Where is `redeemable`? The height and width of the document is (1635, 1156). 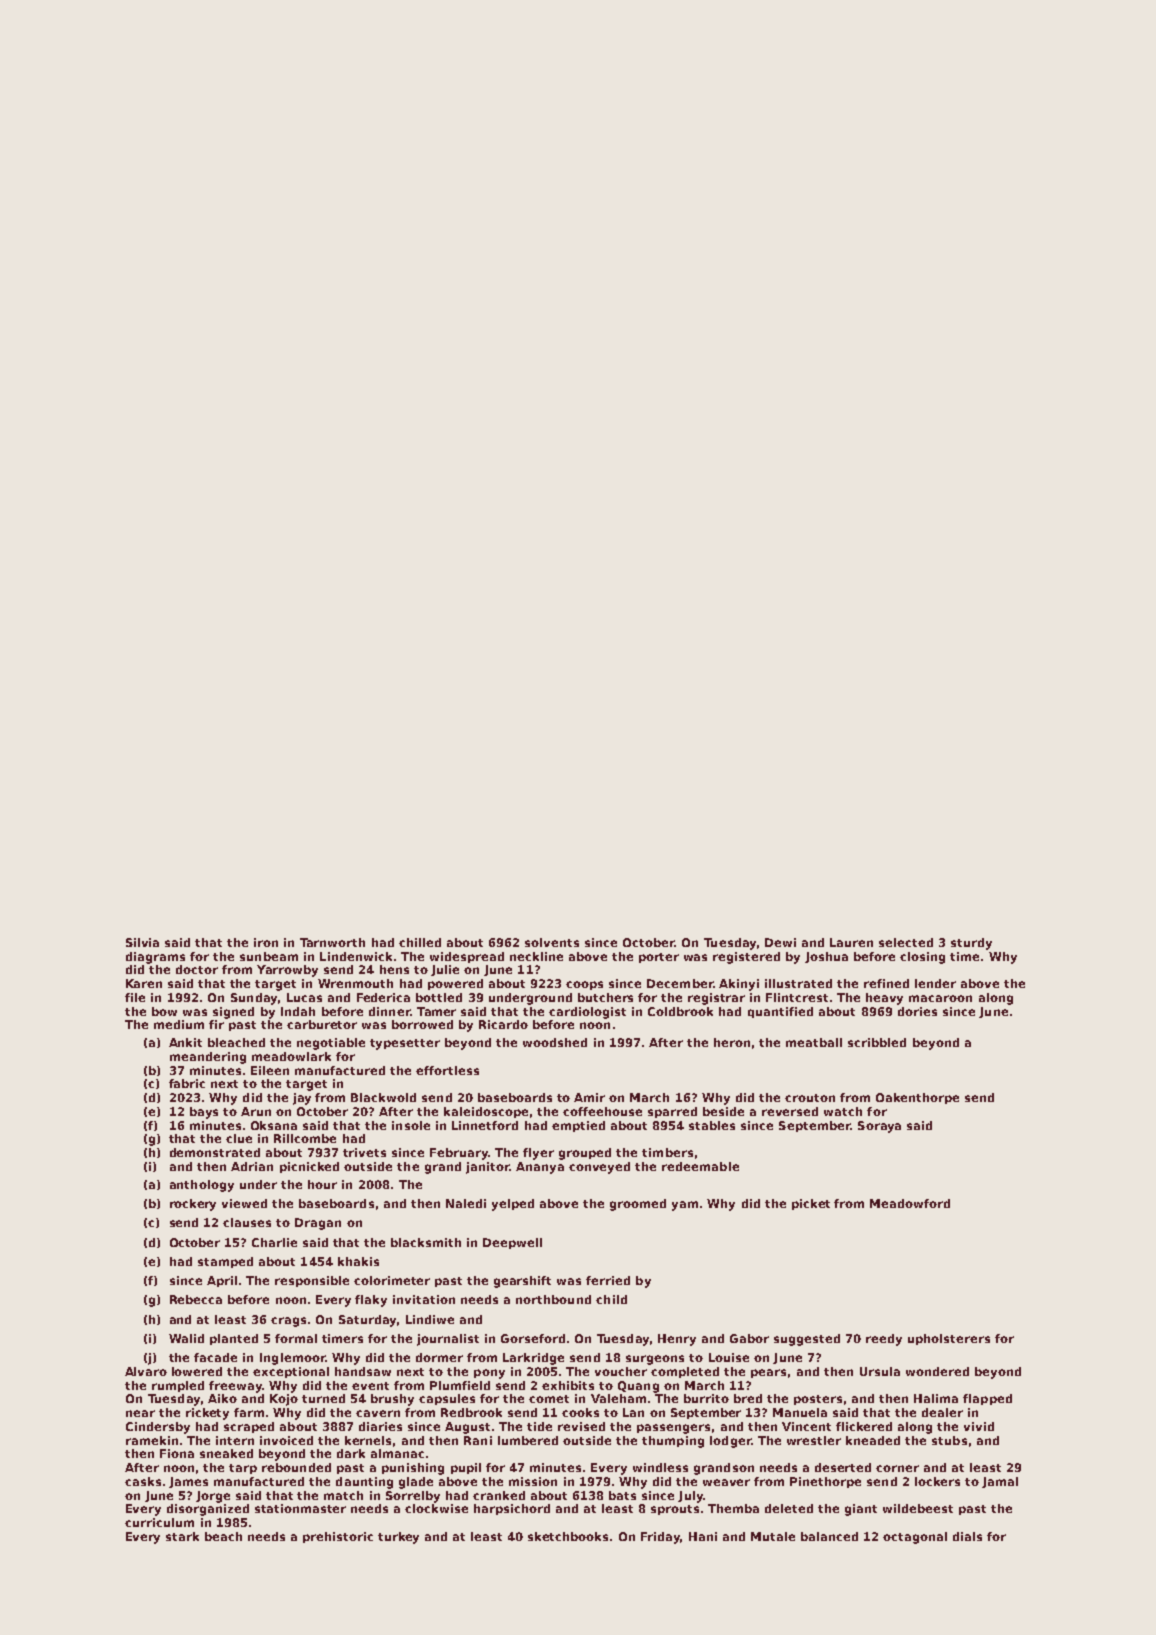 redeemable is located at coordinates (700, 1166).
